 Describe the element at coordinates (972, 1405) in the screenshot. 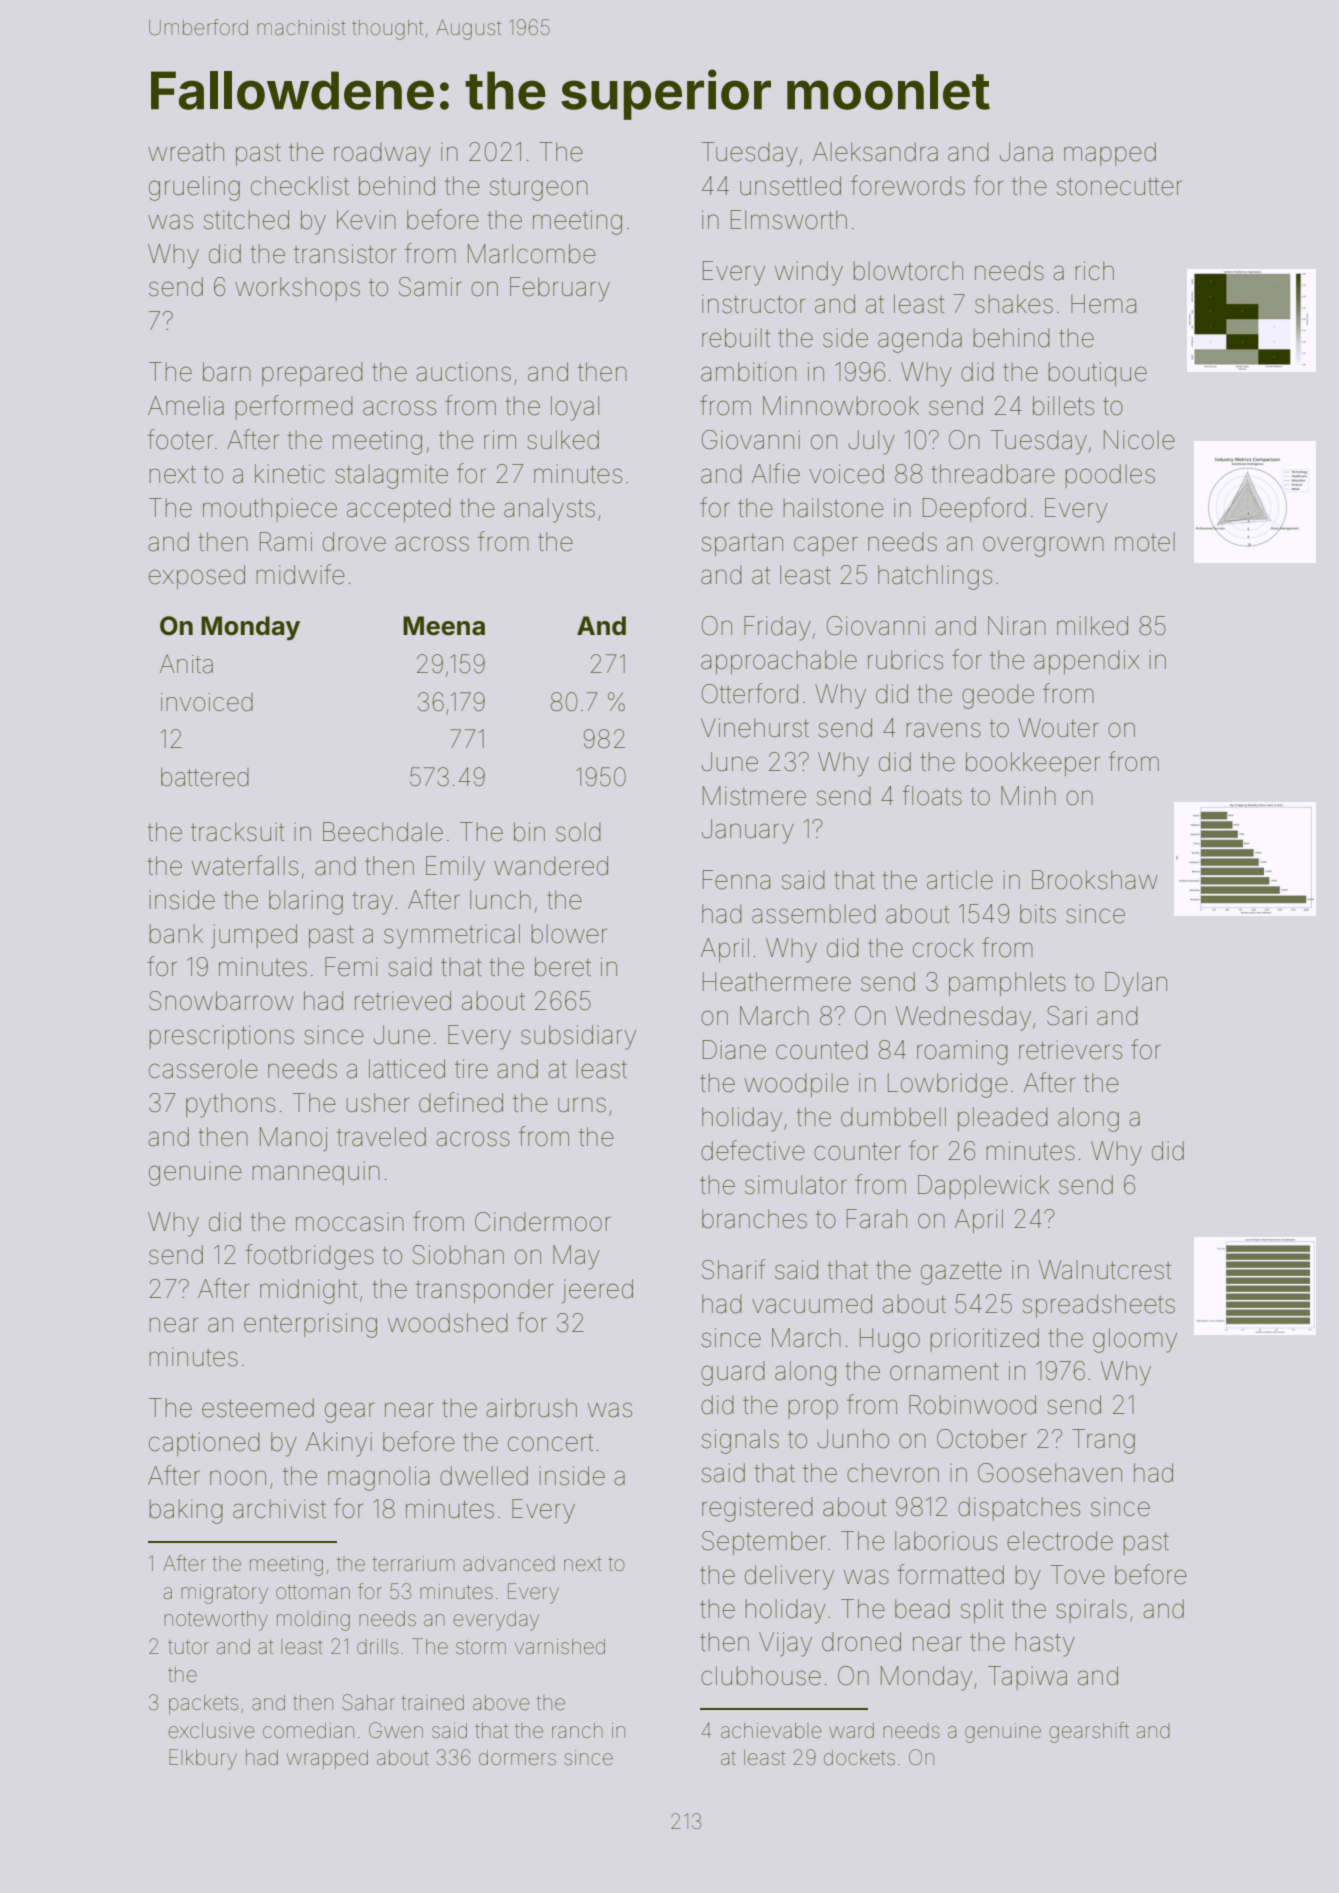

I see `Robinwood` at that location.
